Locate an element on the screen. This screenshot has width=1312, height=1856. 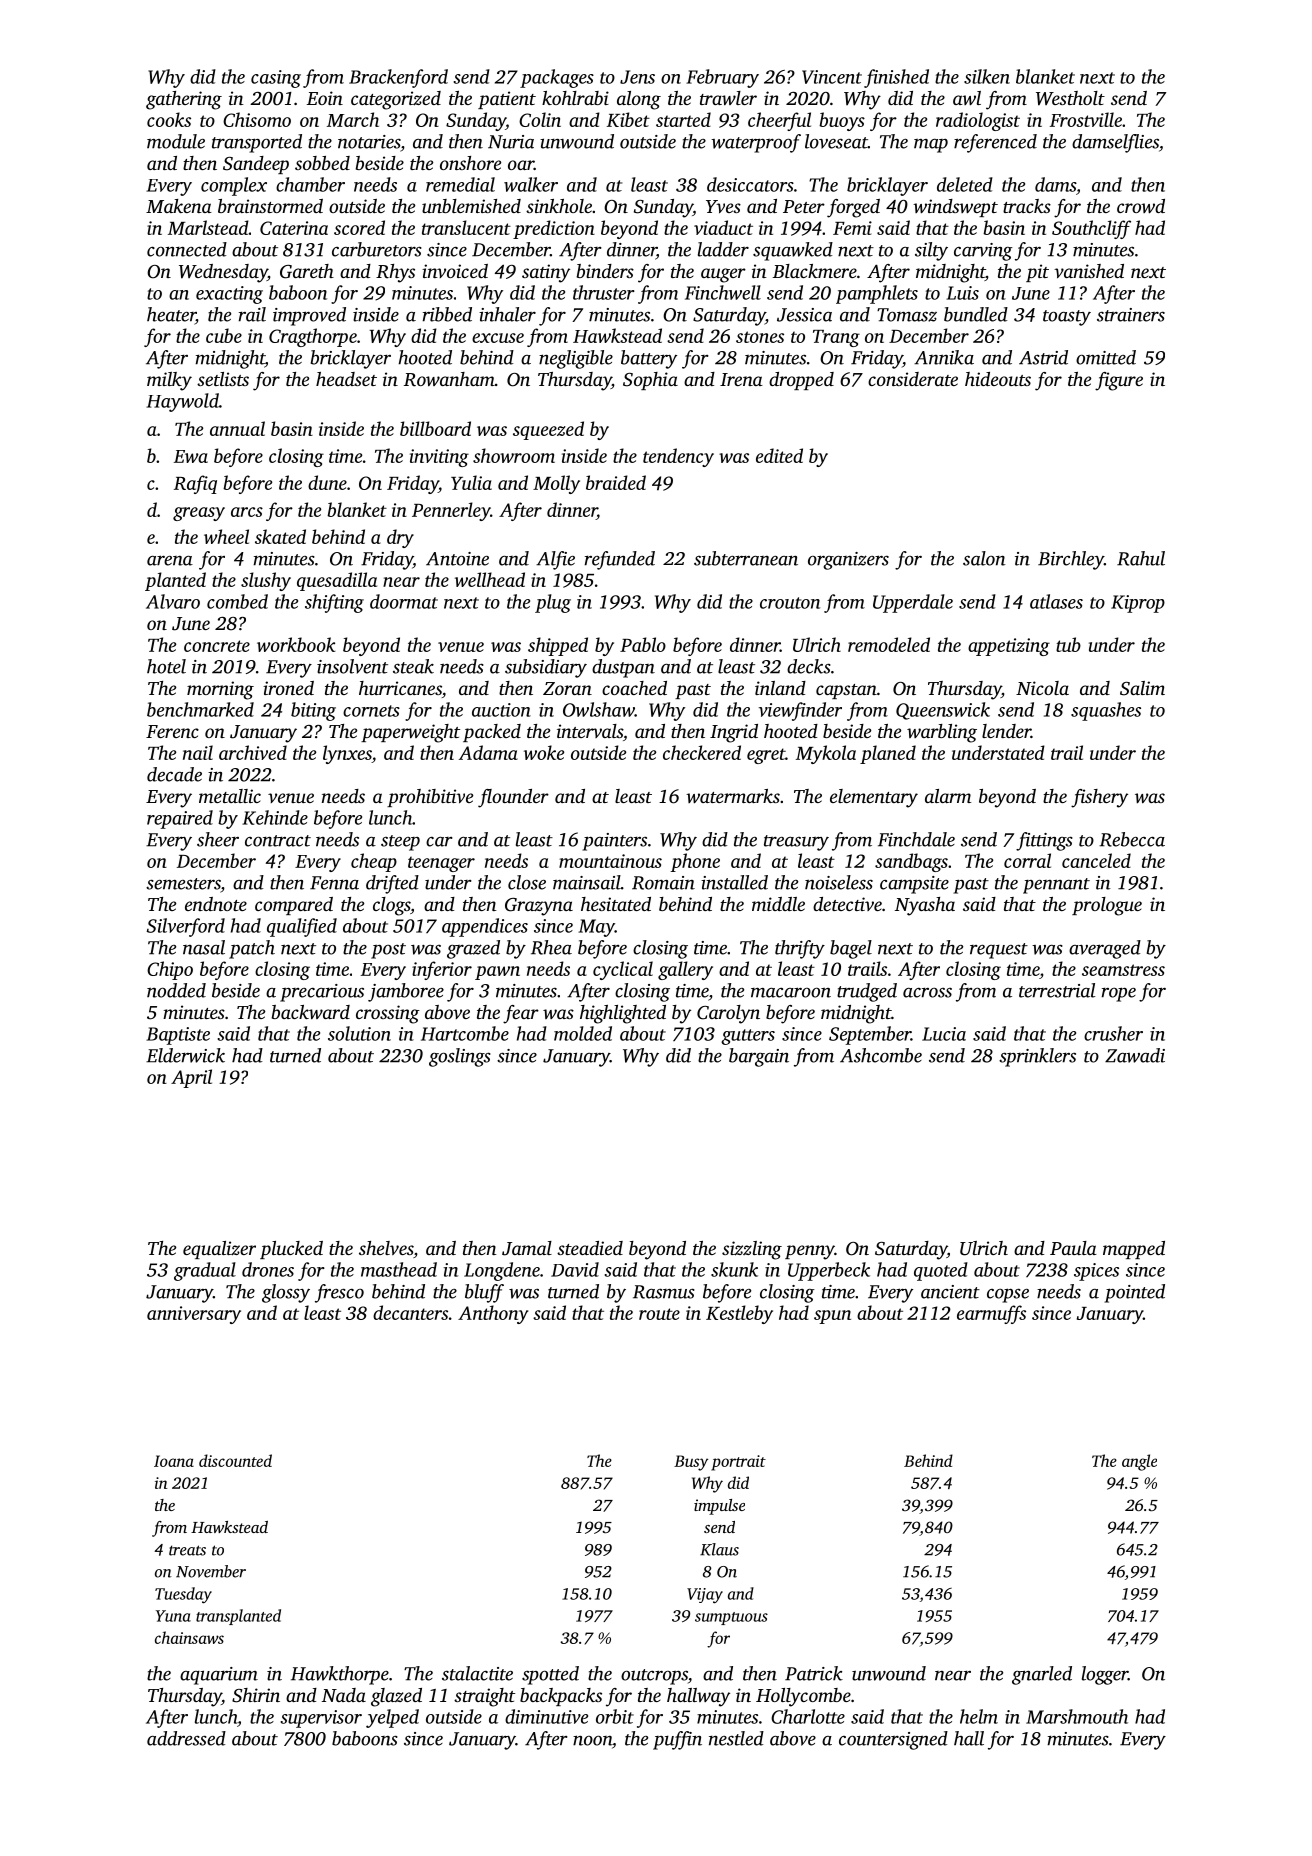
considerate is located at coordinates (913, 379).
